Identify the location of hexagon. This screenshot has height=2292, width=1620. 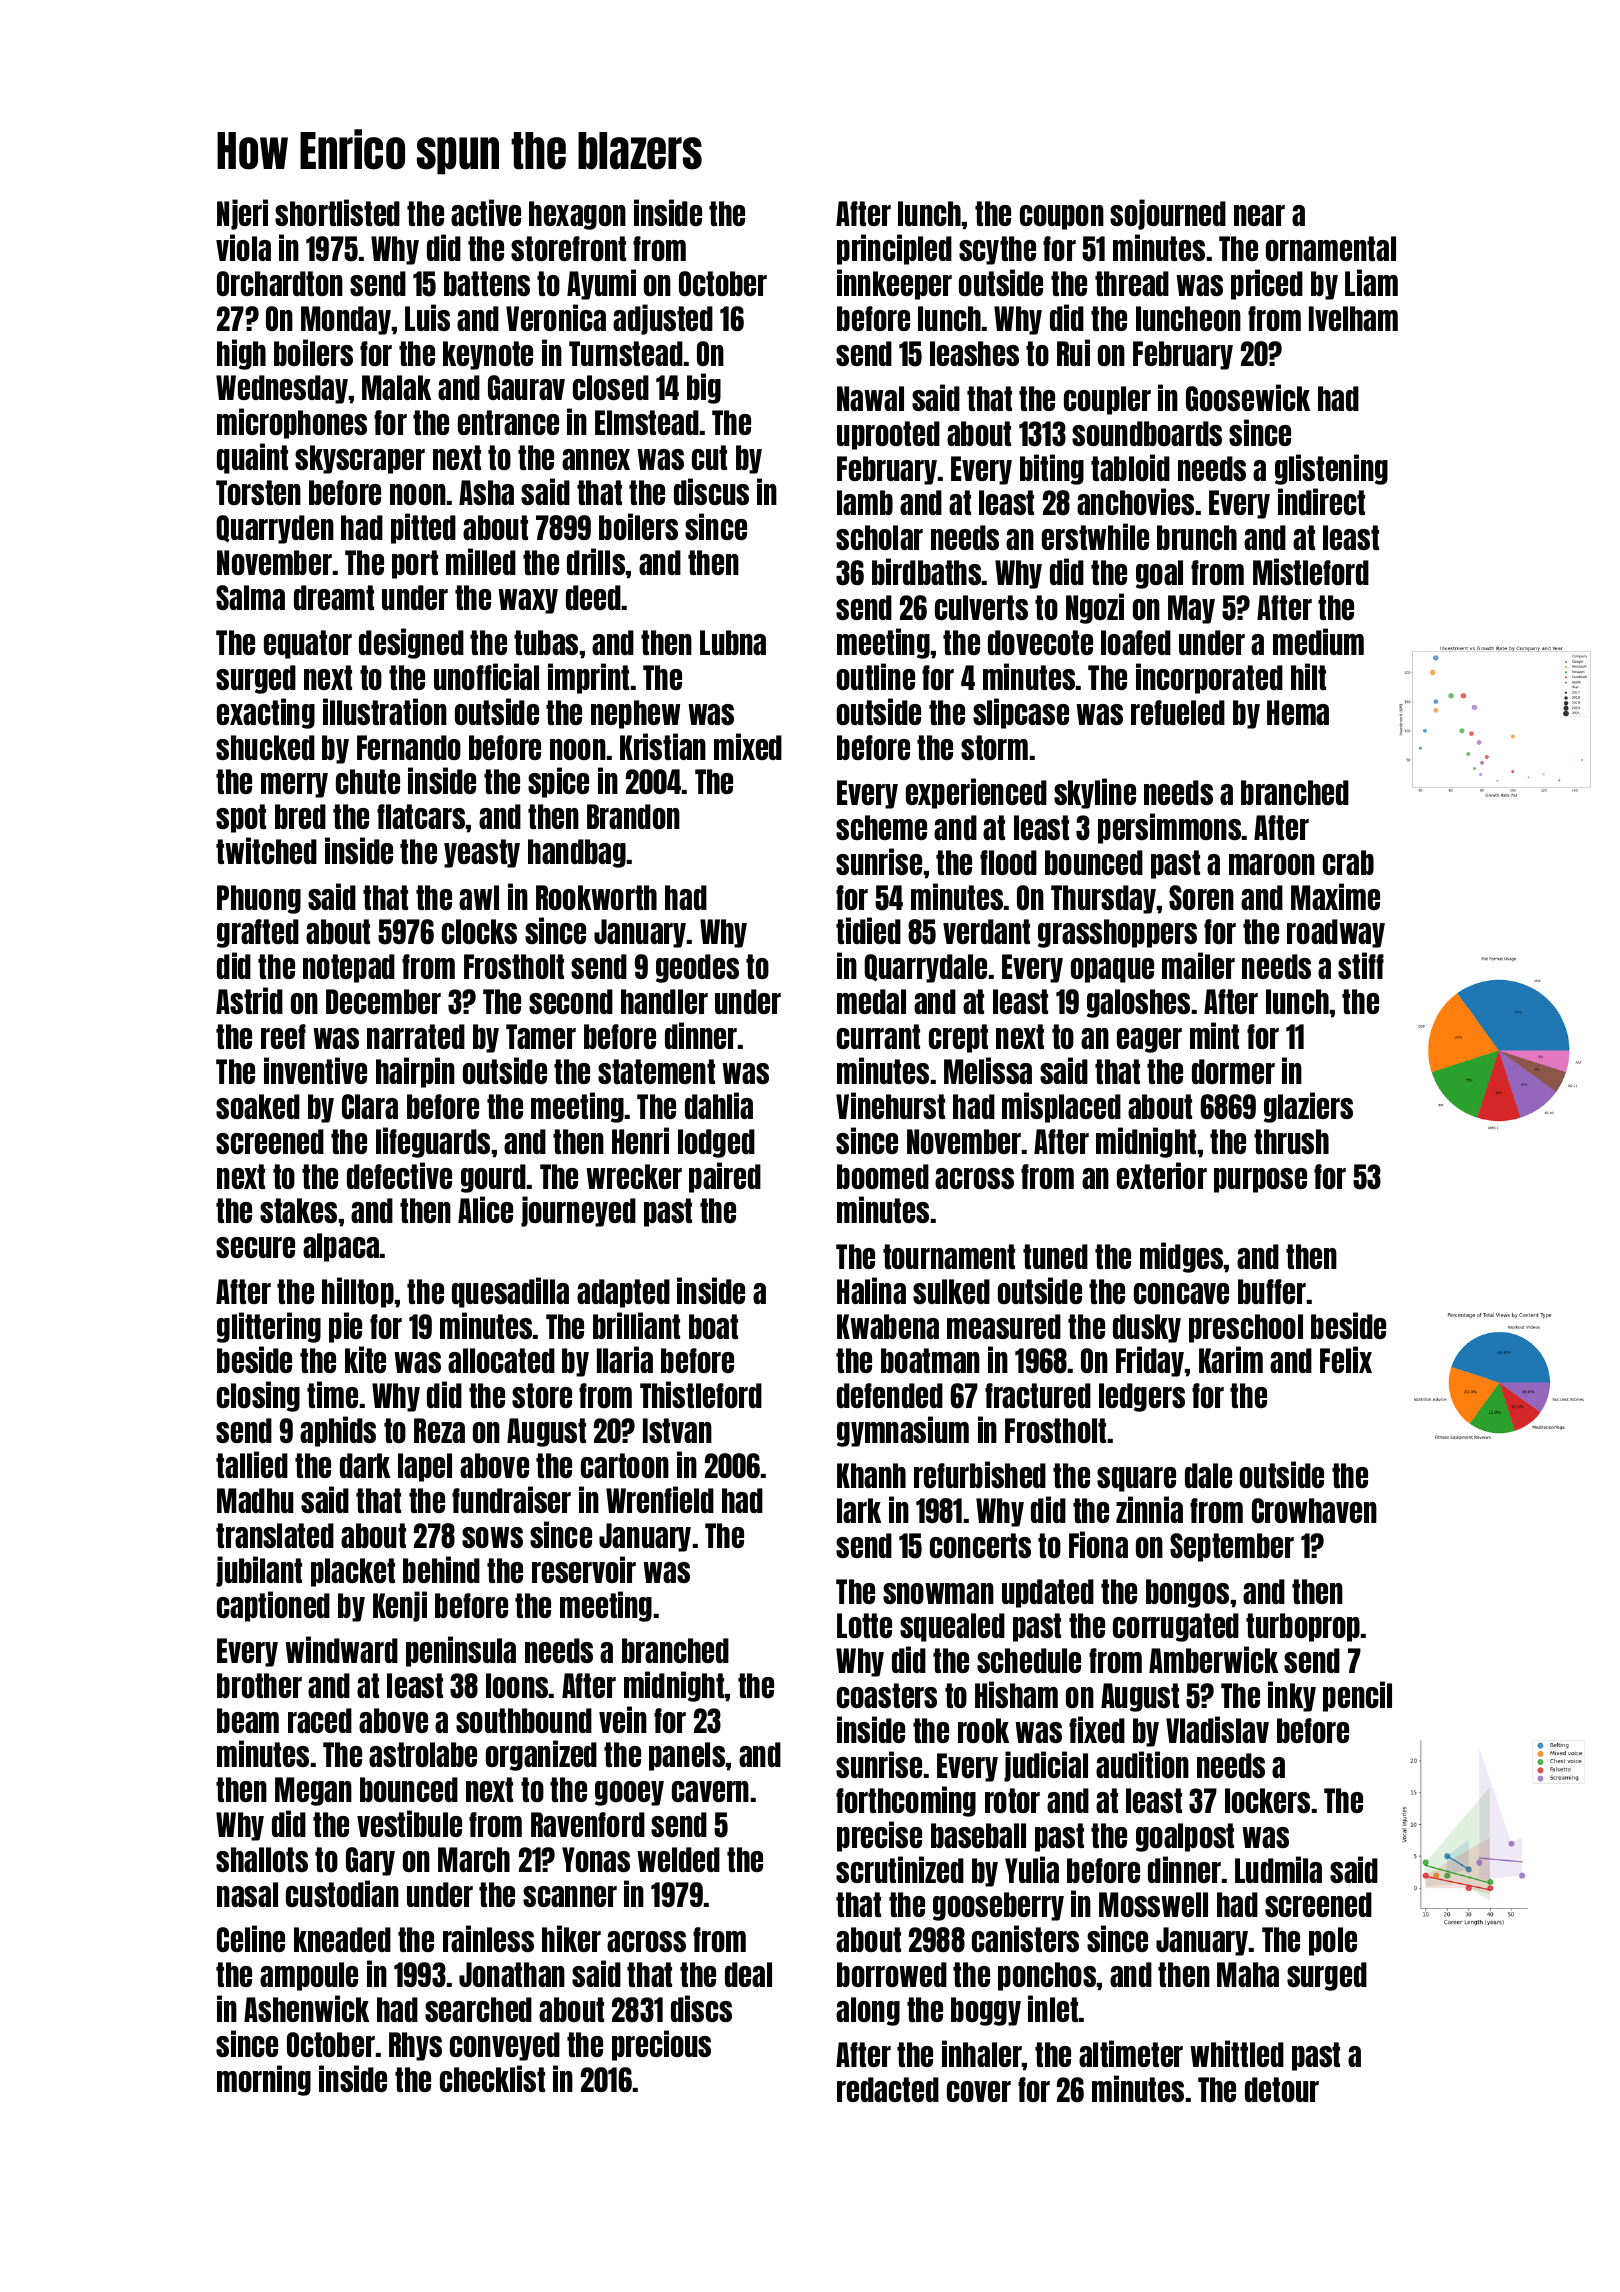
(577, 215).
